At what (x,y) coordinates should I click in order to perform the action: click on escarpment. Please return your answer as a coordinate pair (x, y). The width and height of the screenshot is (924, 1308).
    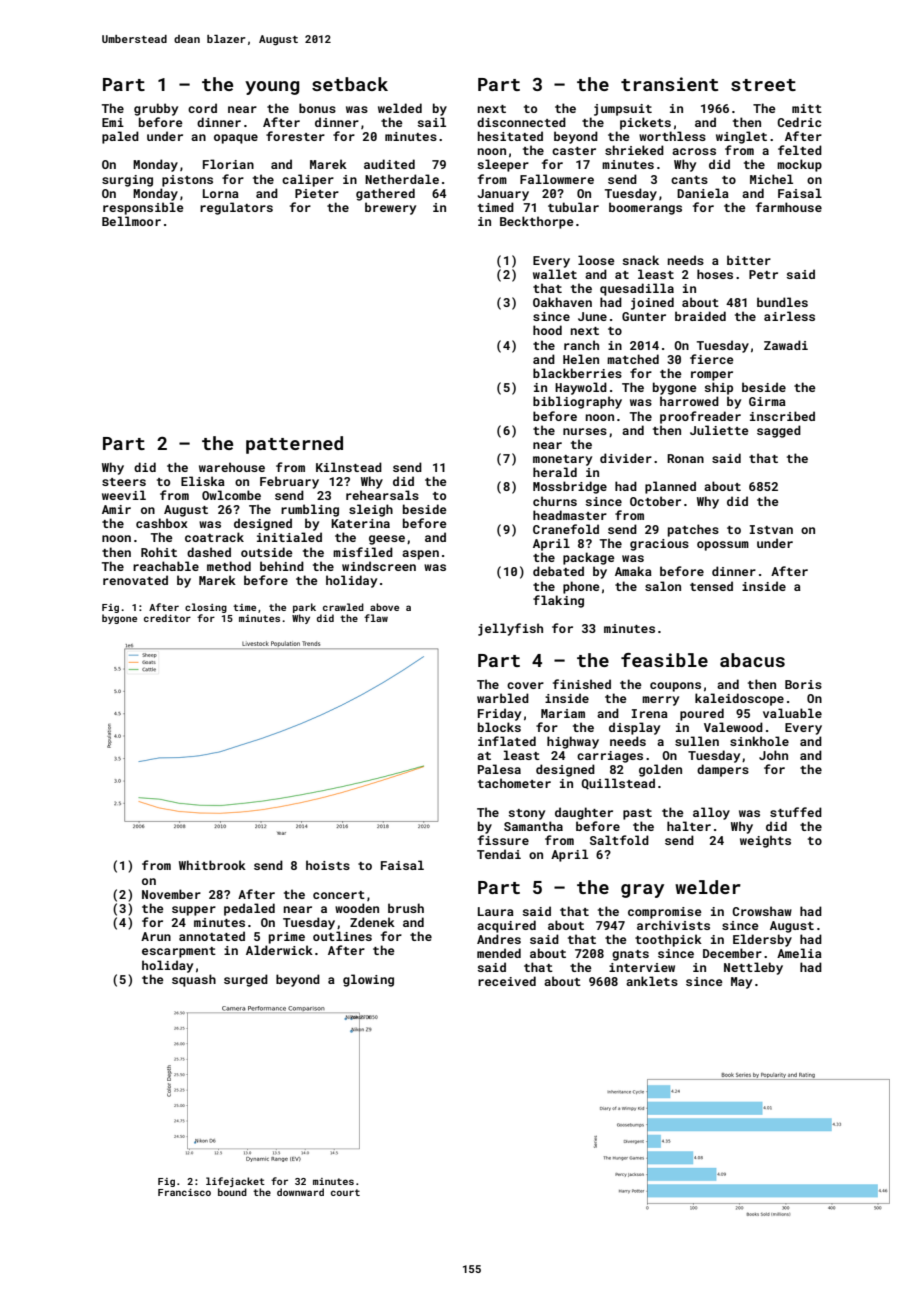
    Looking at the image, I should click on (179, 952).
